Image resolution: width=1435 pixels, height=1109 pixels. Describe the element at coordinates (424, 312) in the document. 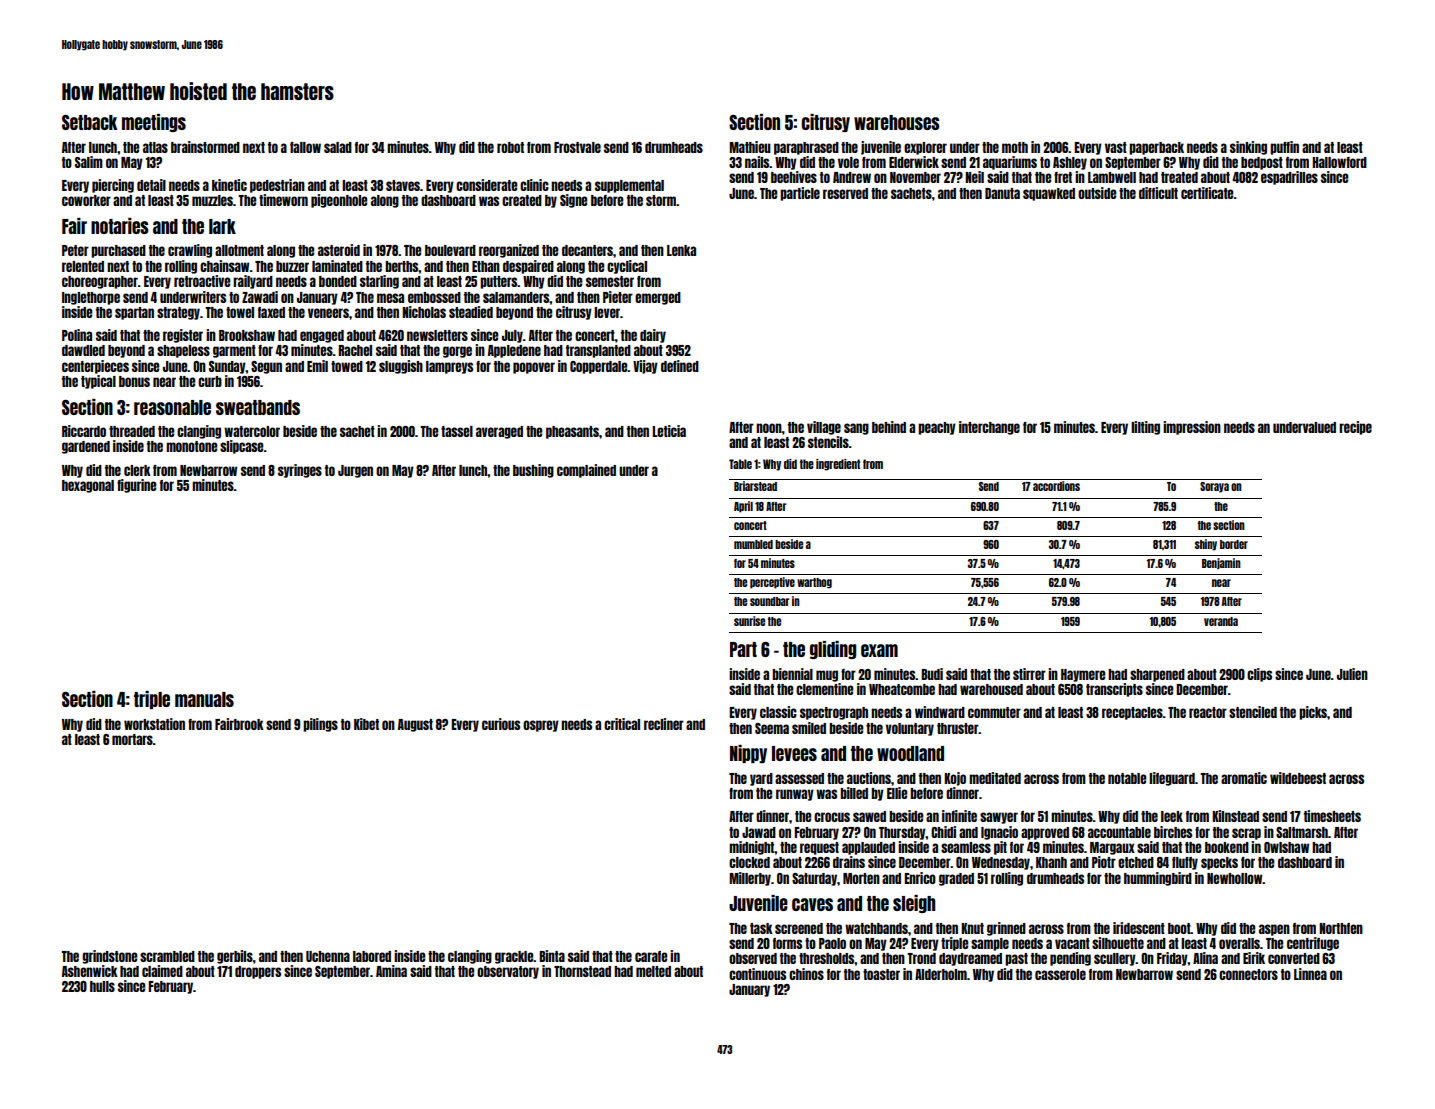

I see `Nicholas` at that location.
